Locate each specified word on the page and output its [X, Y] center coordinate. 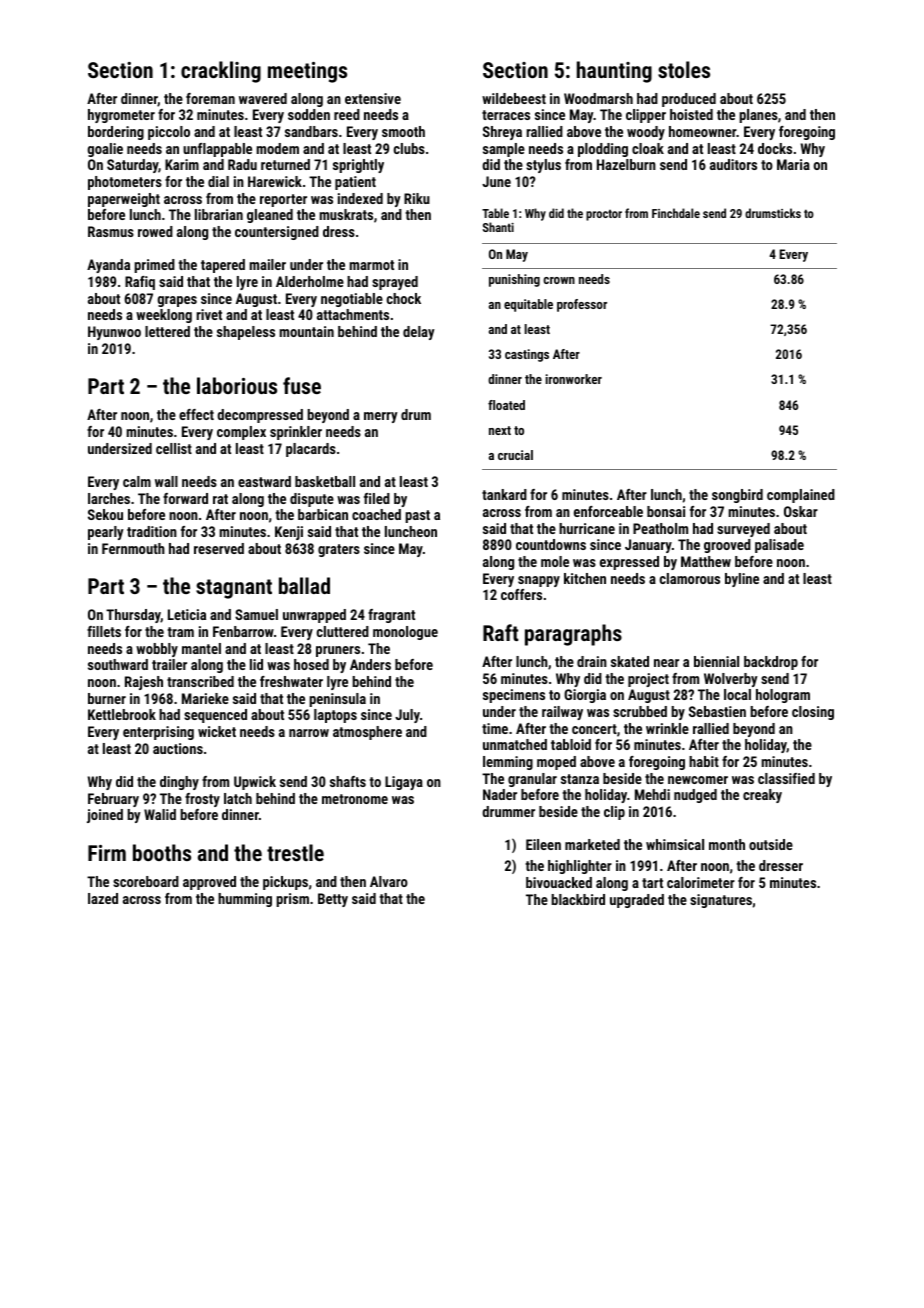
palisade [779, 546]
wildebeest [514, 98]
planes [758, 116]
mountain [306, 331]
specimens [514, 696]
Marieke [205, 698]
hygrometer [121, 116]
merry [381, 417]
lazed [103, 898]
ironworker [574, 379]
